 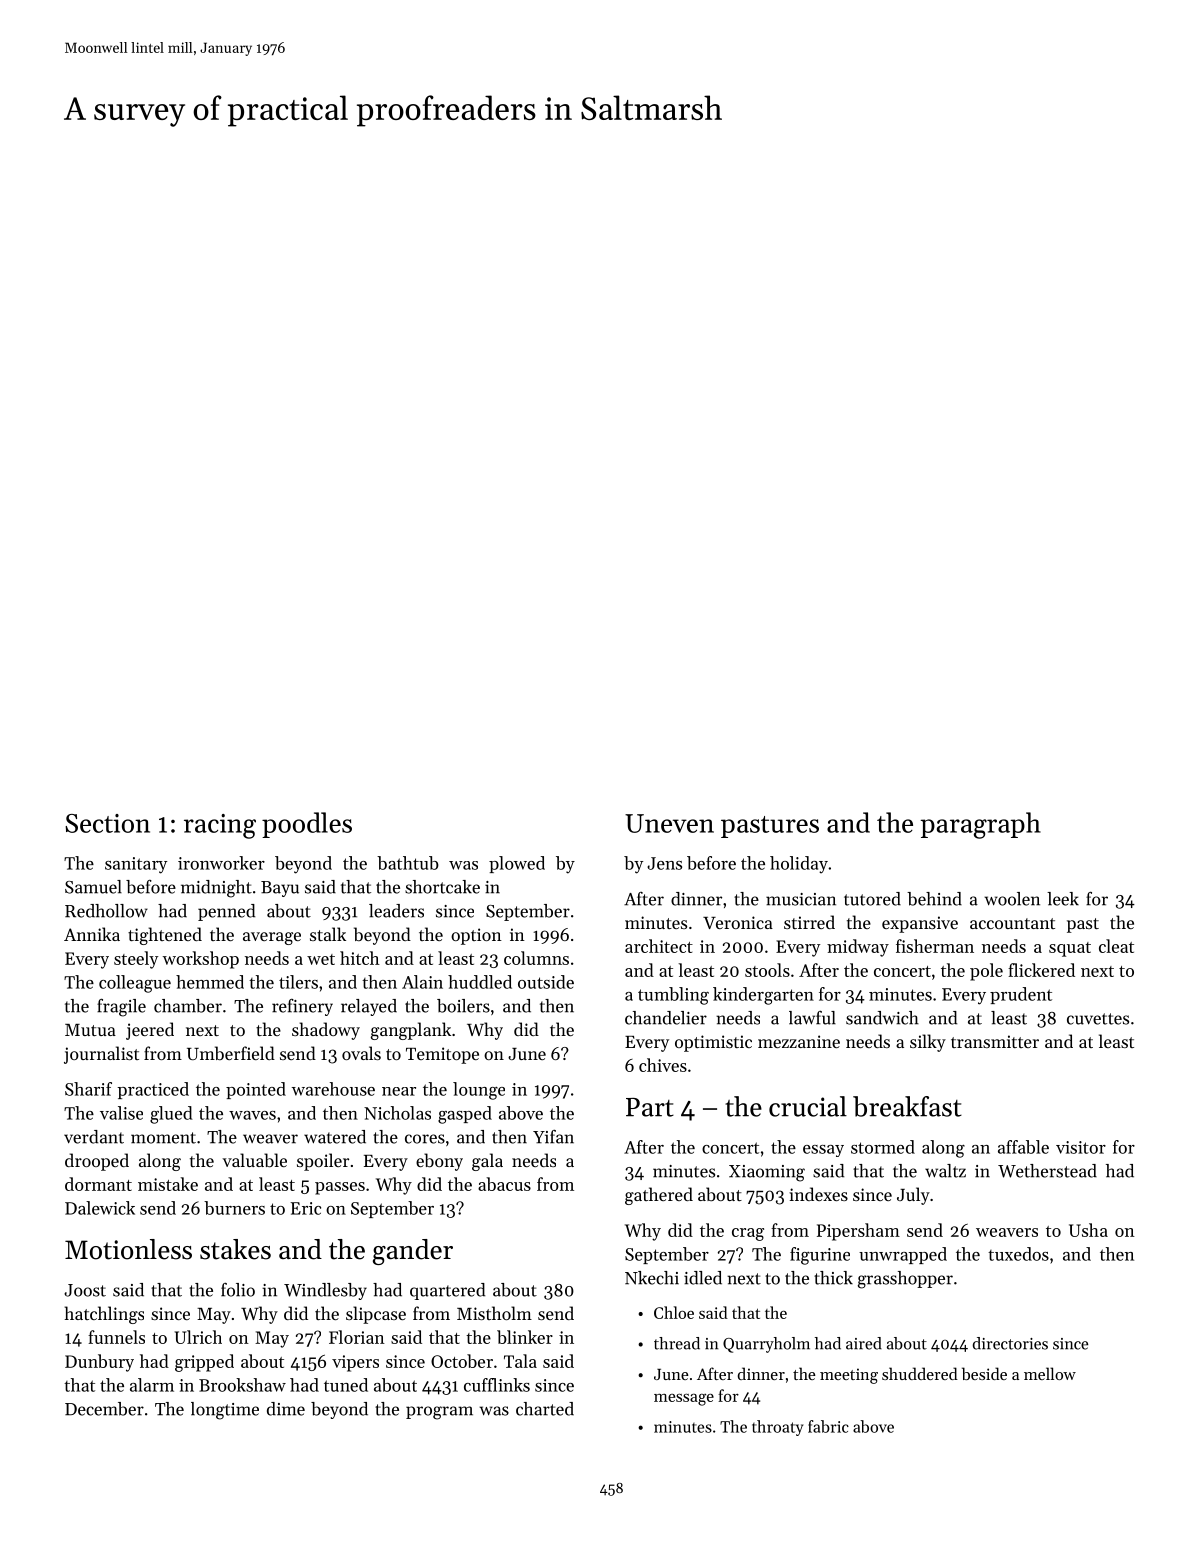 What do you see at coordinates (163, 1138) in the screenshot?
I see `moment` at bounding box center [163, 1138].
